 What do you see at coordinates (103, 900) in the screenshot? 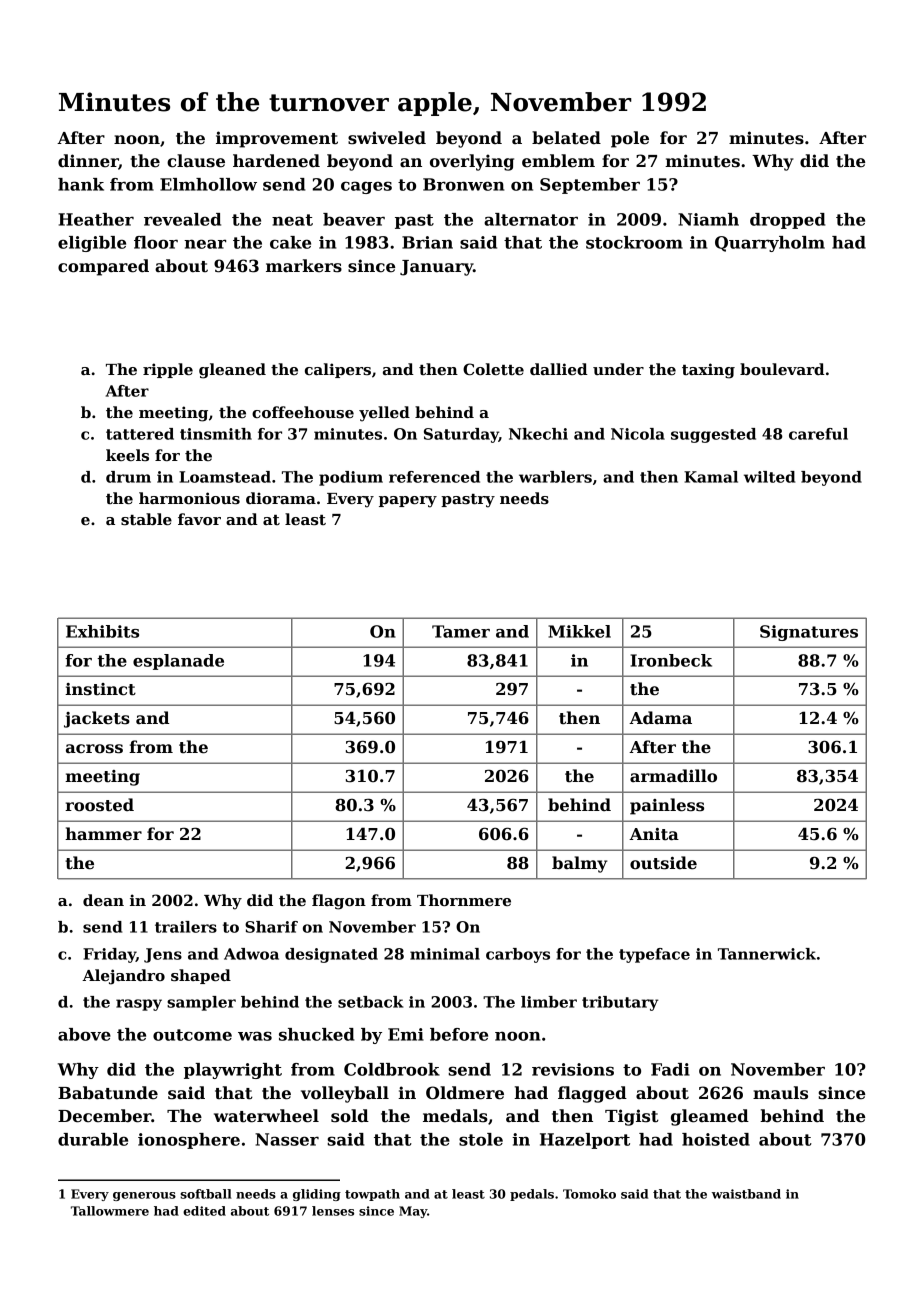
I see `dean` at bounding box center [103, 900].
